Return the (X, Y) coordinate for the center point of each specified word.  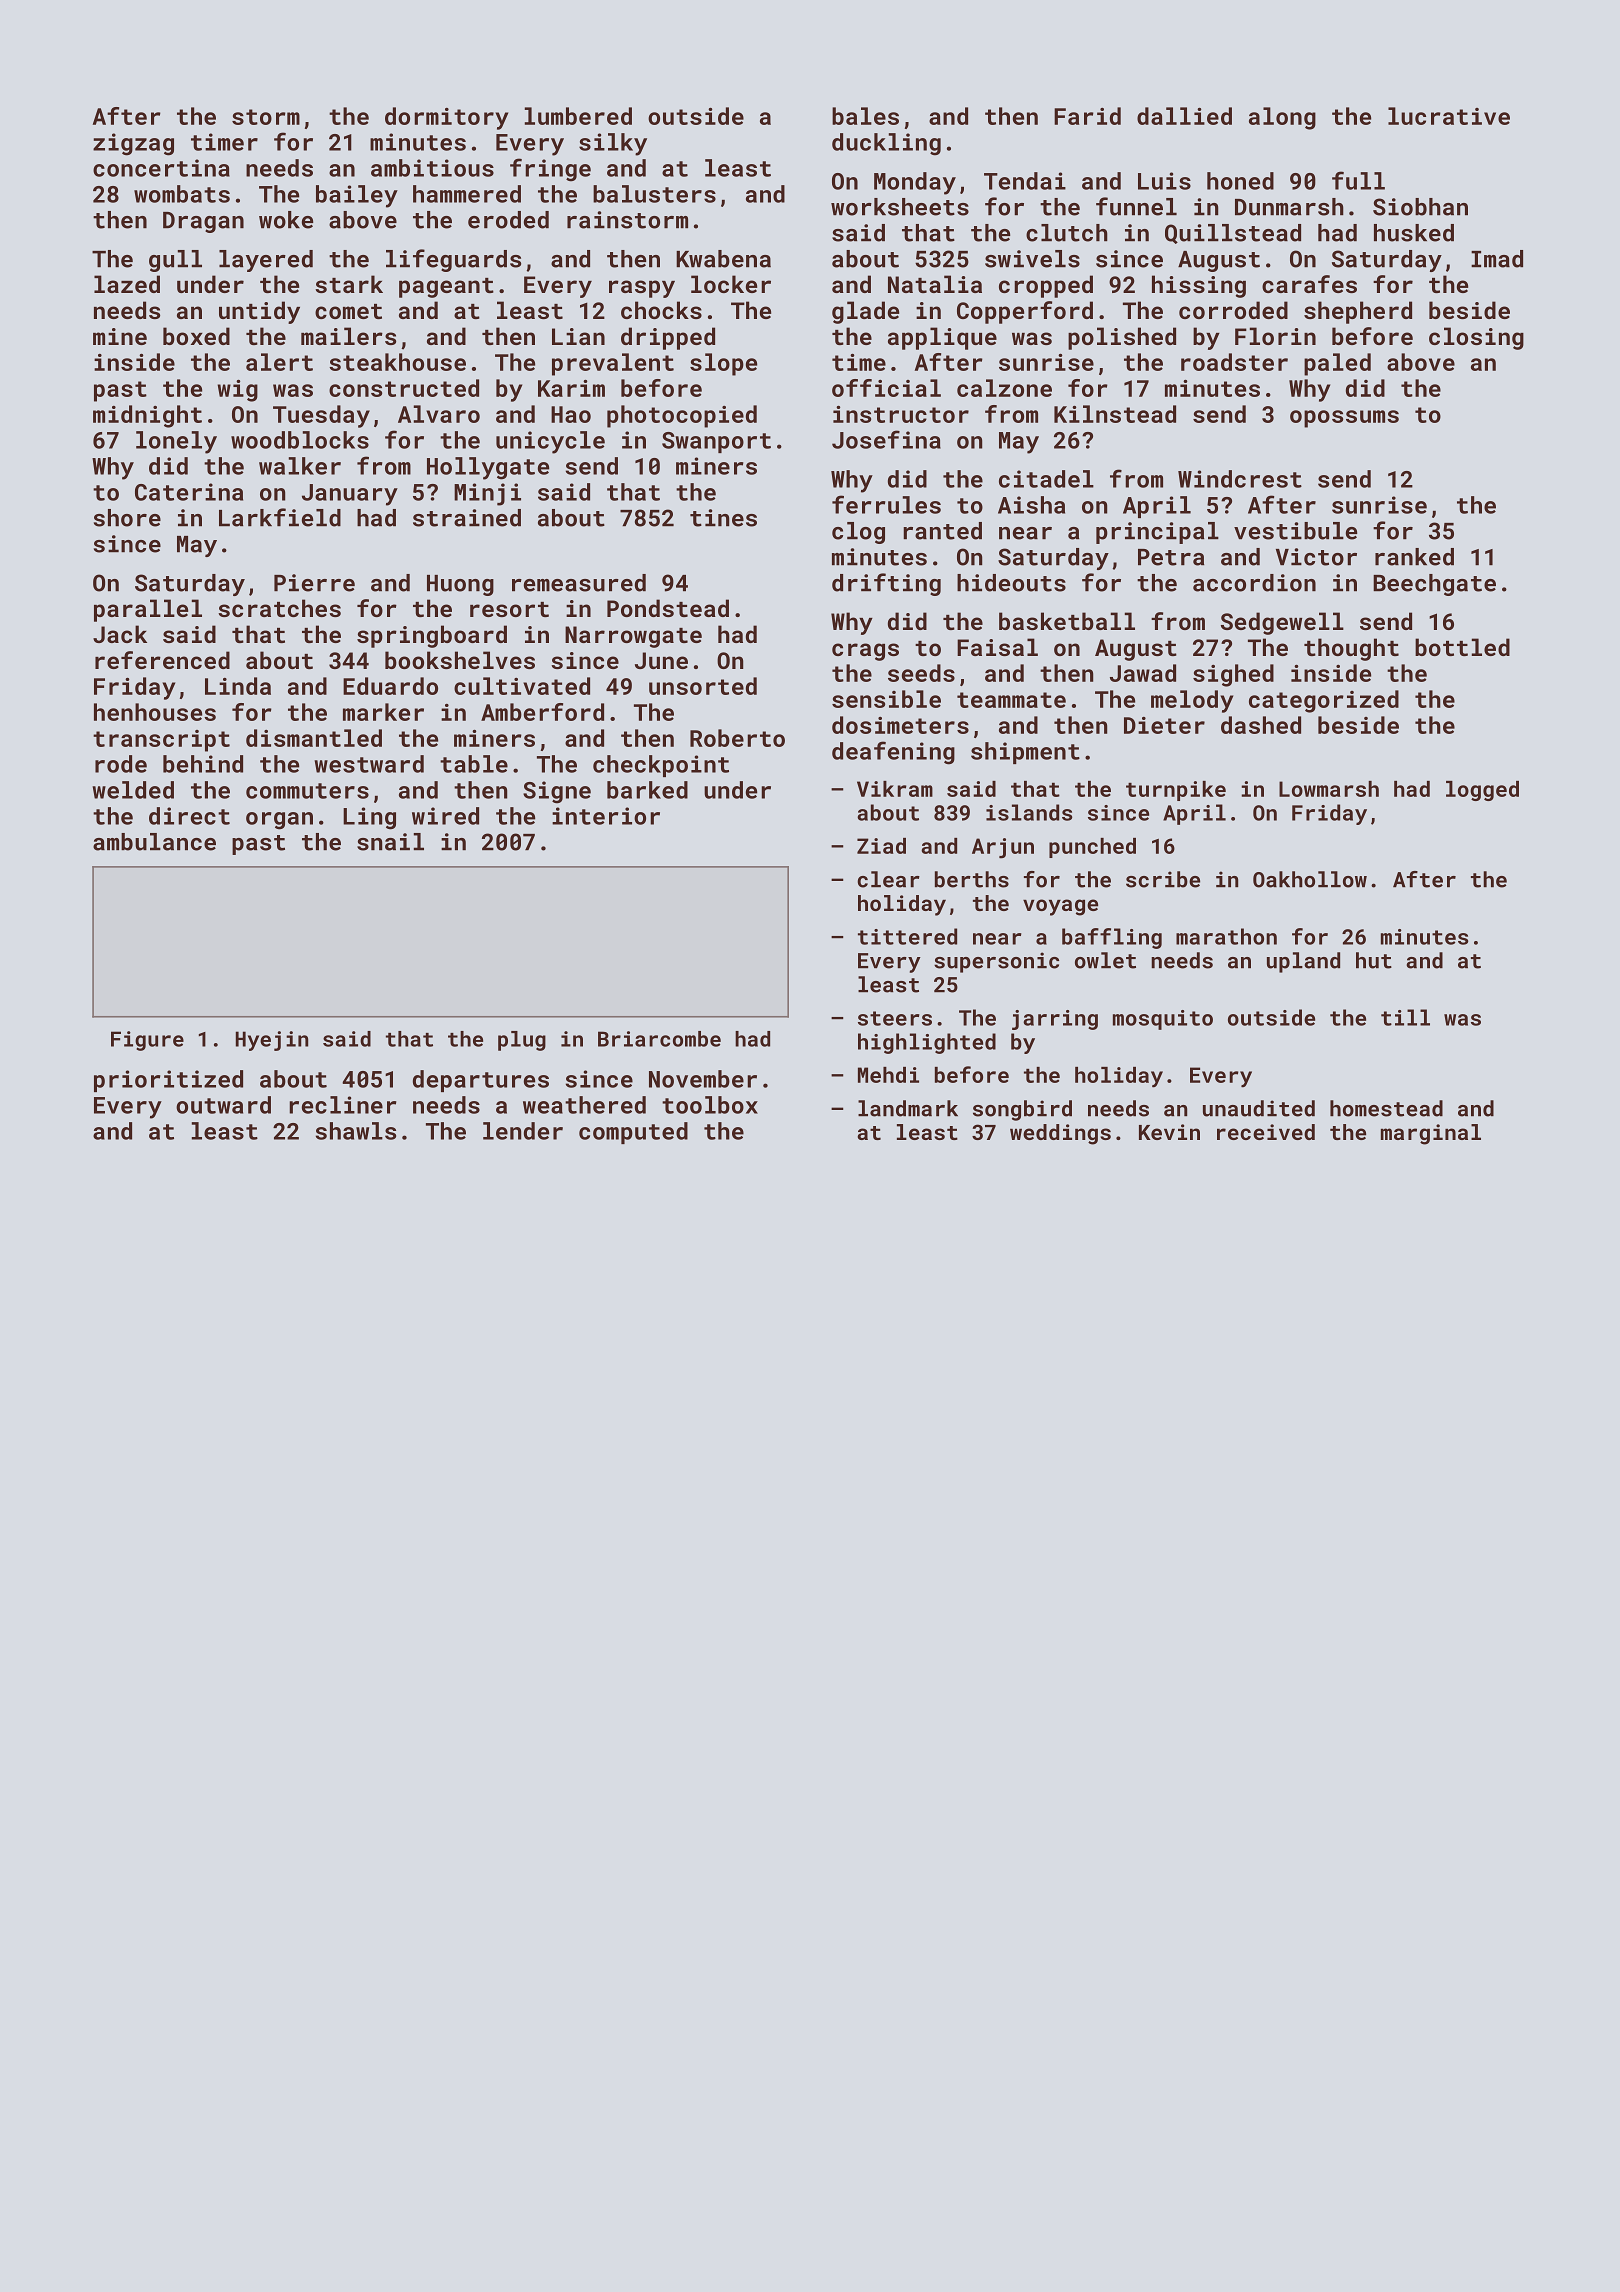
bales (865, 116)
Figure (147, 1041)
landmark (908, 1108)
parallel (148, 610)
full (1358, 180)
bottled (1462, 647)
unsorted (703, 686)
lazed (127, 284)
